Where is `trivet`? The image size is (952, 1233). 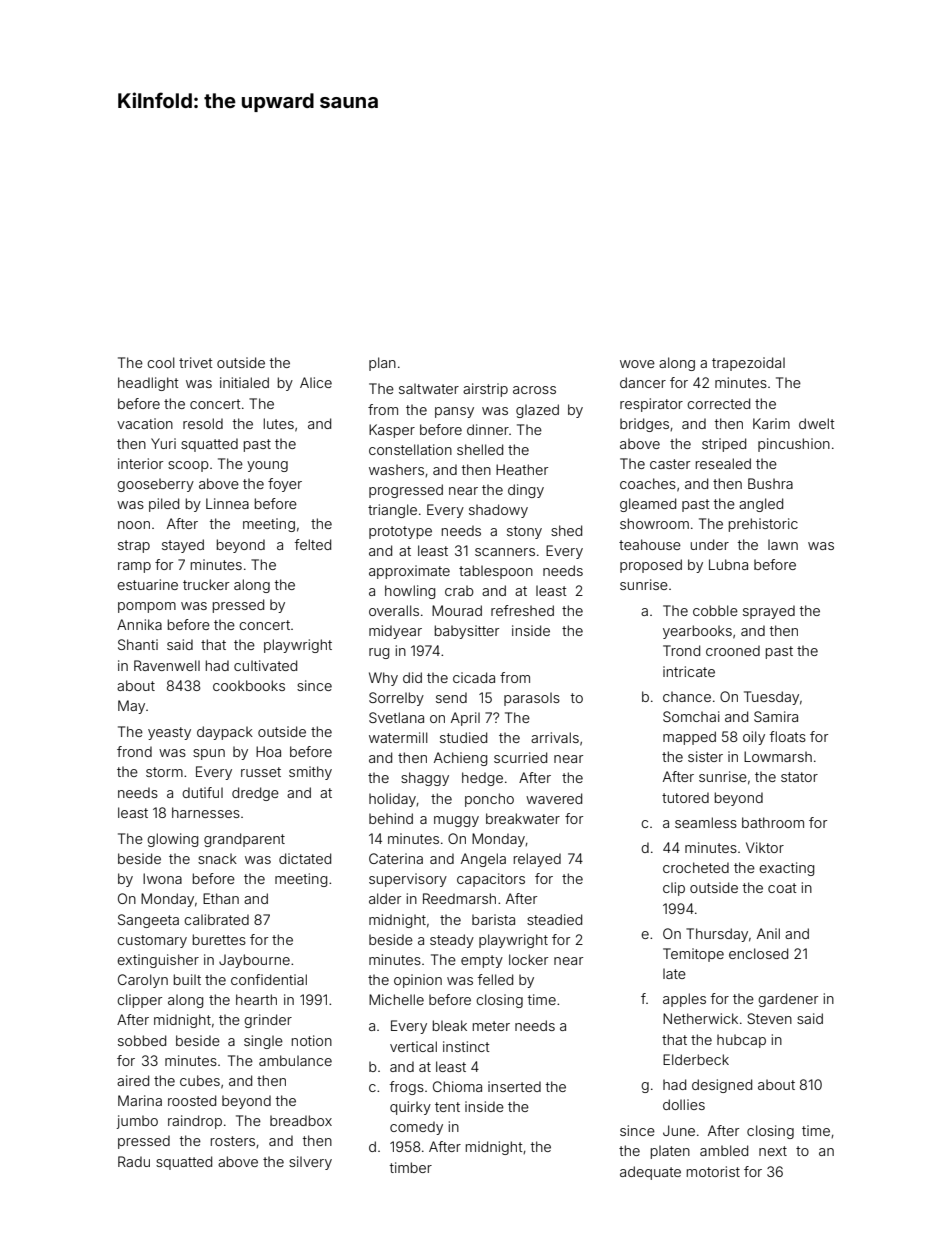
trivet is located at coordinates (196, 362).
